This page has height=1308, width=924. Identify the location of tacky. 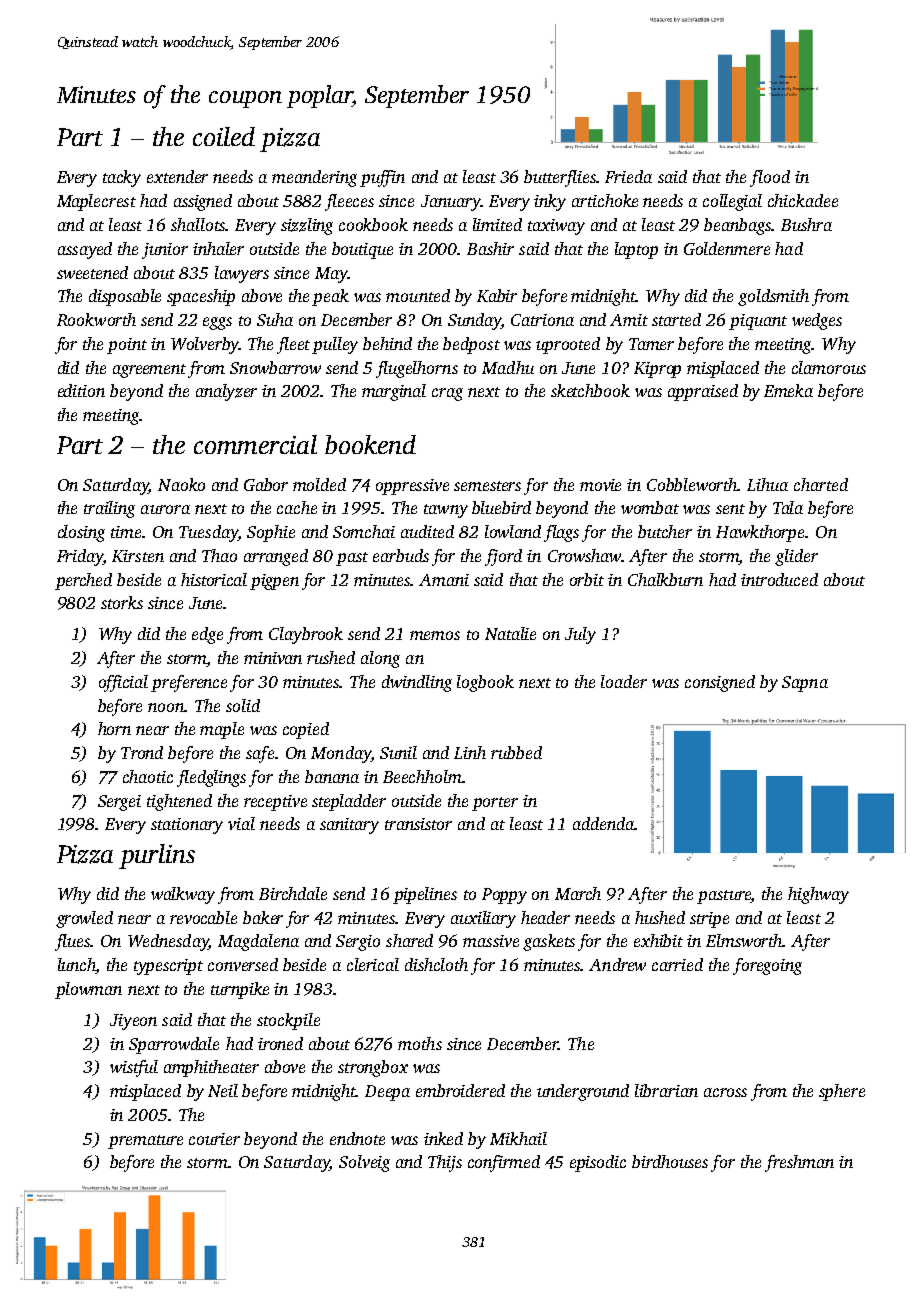
(122, 178).
